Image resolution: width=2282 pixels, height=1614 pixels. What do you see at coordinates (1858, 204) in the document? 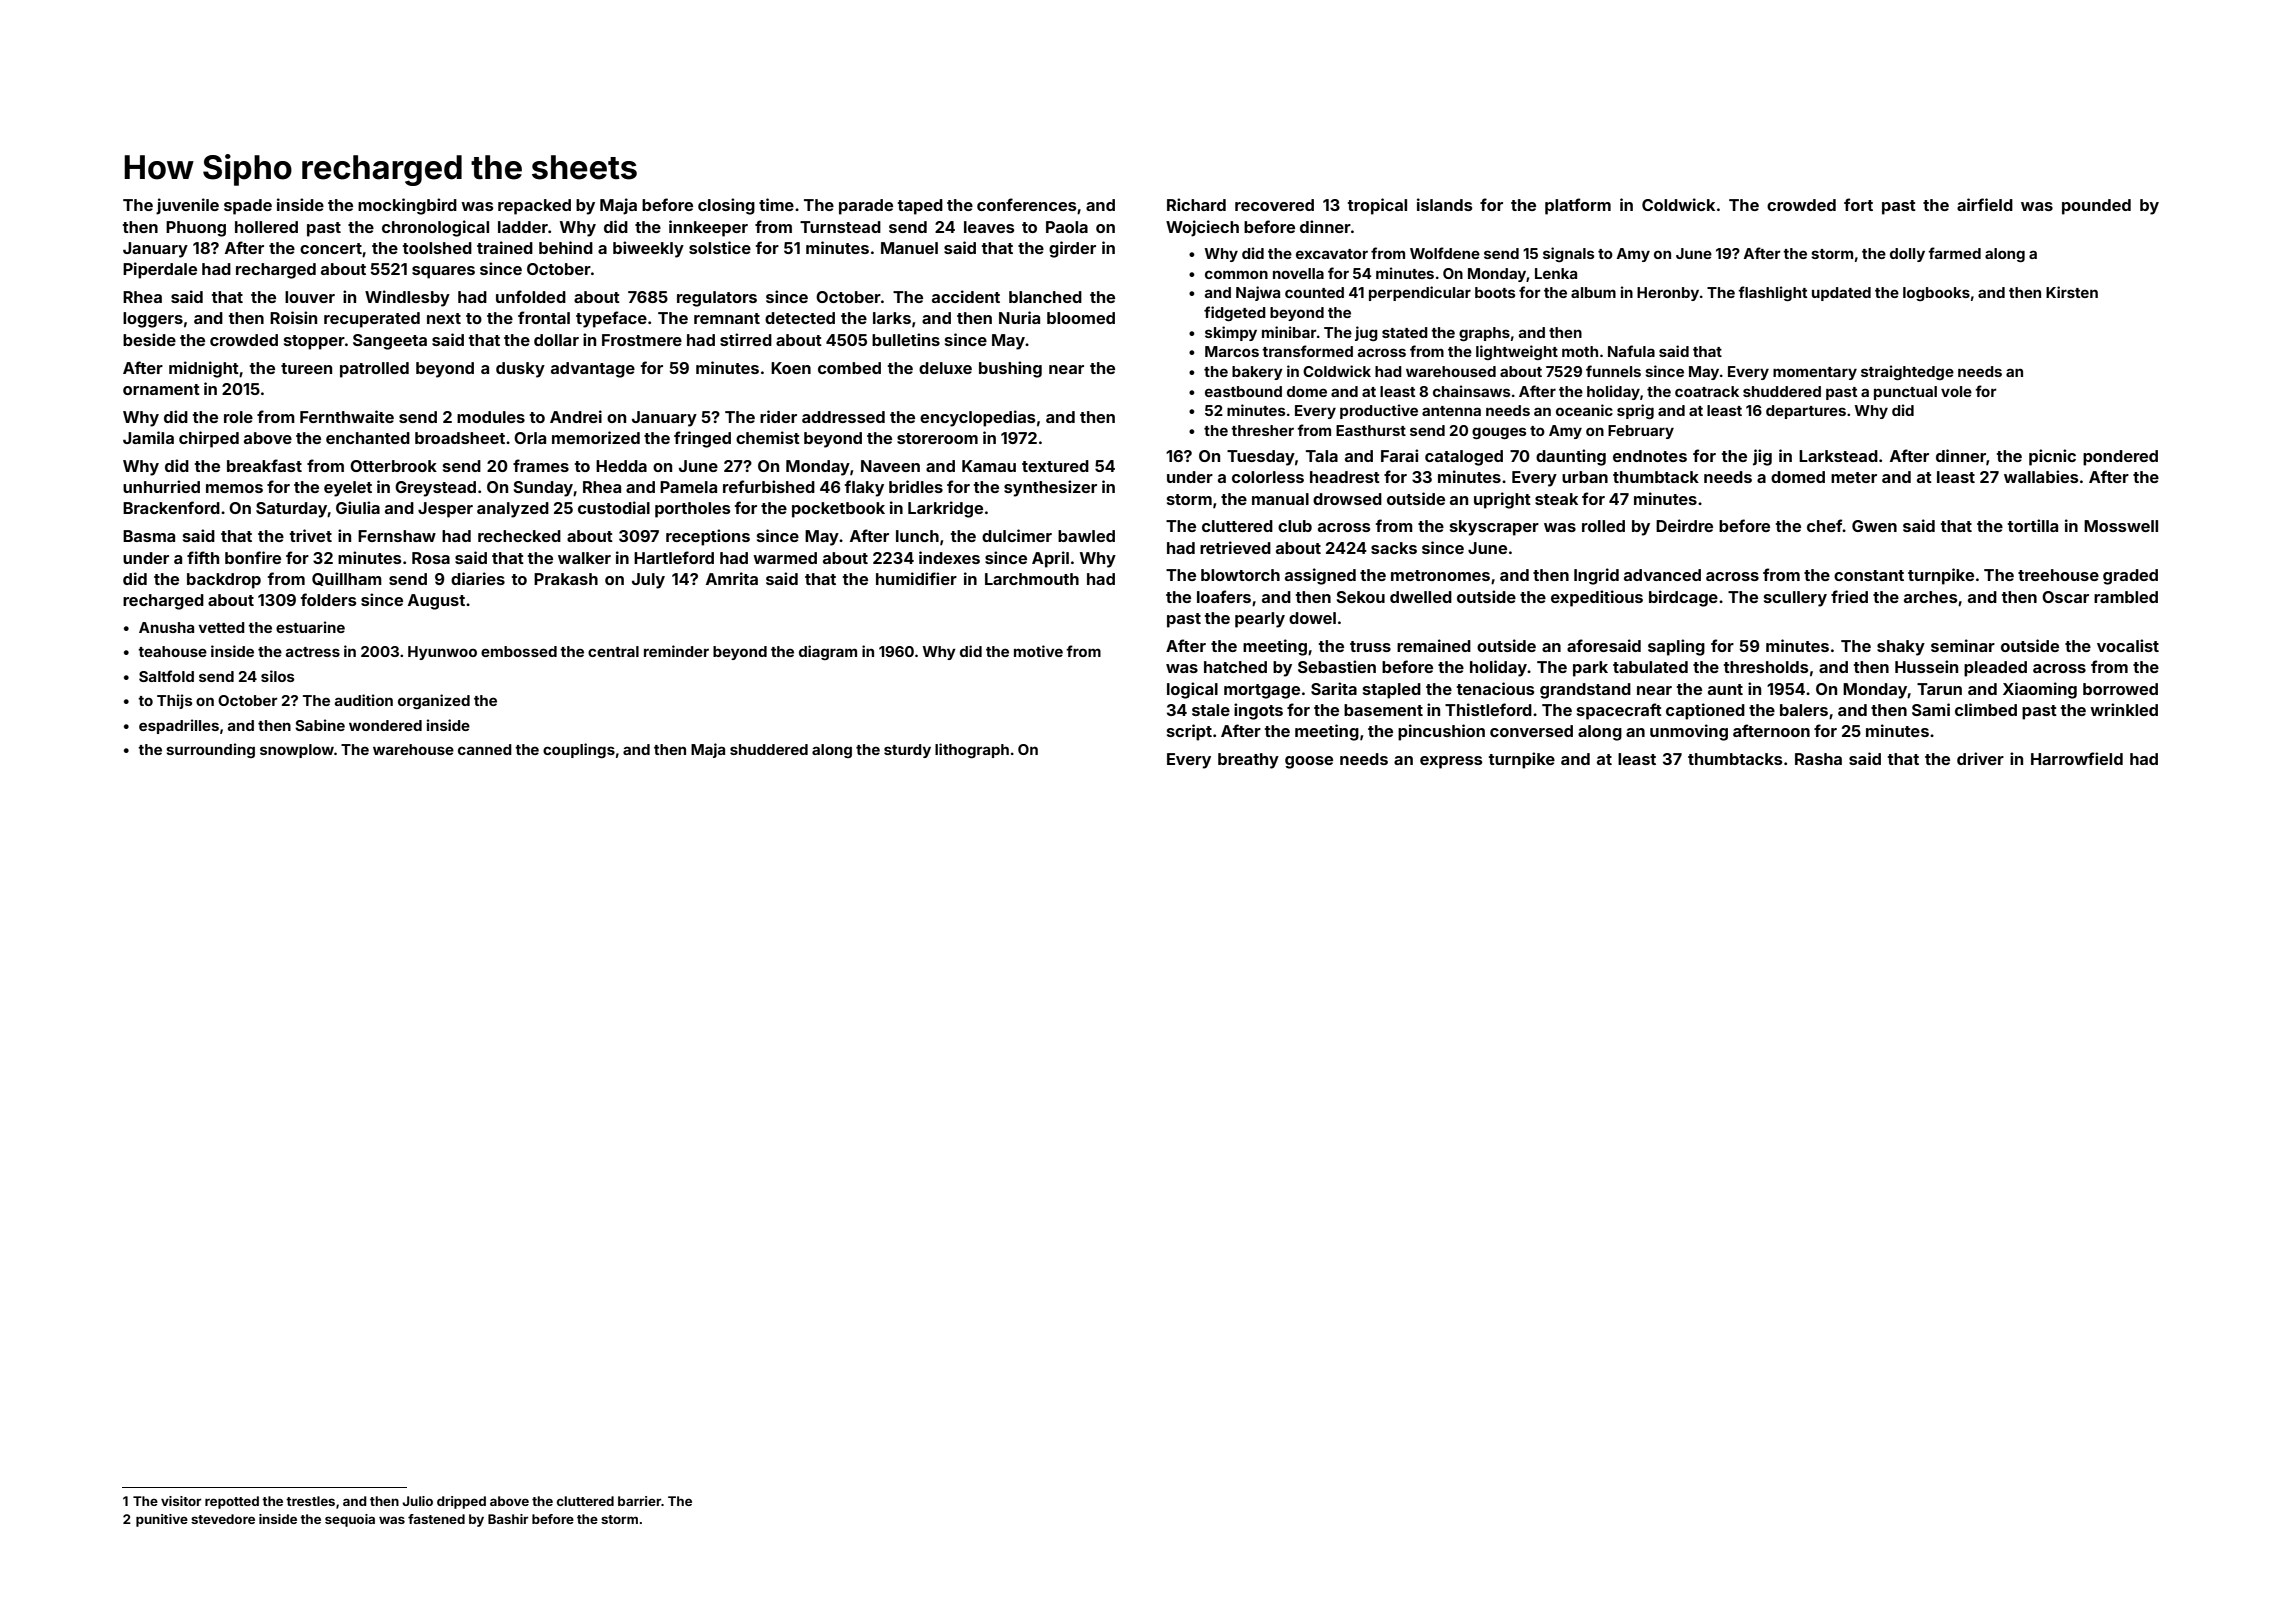
I see `fort` at bounding box center [1858, 204].
